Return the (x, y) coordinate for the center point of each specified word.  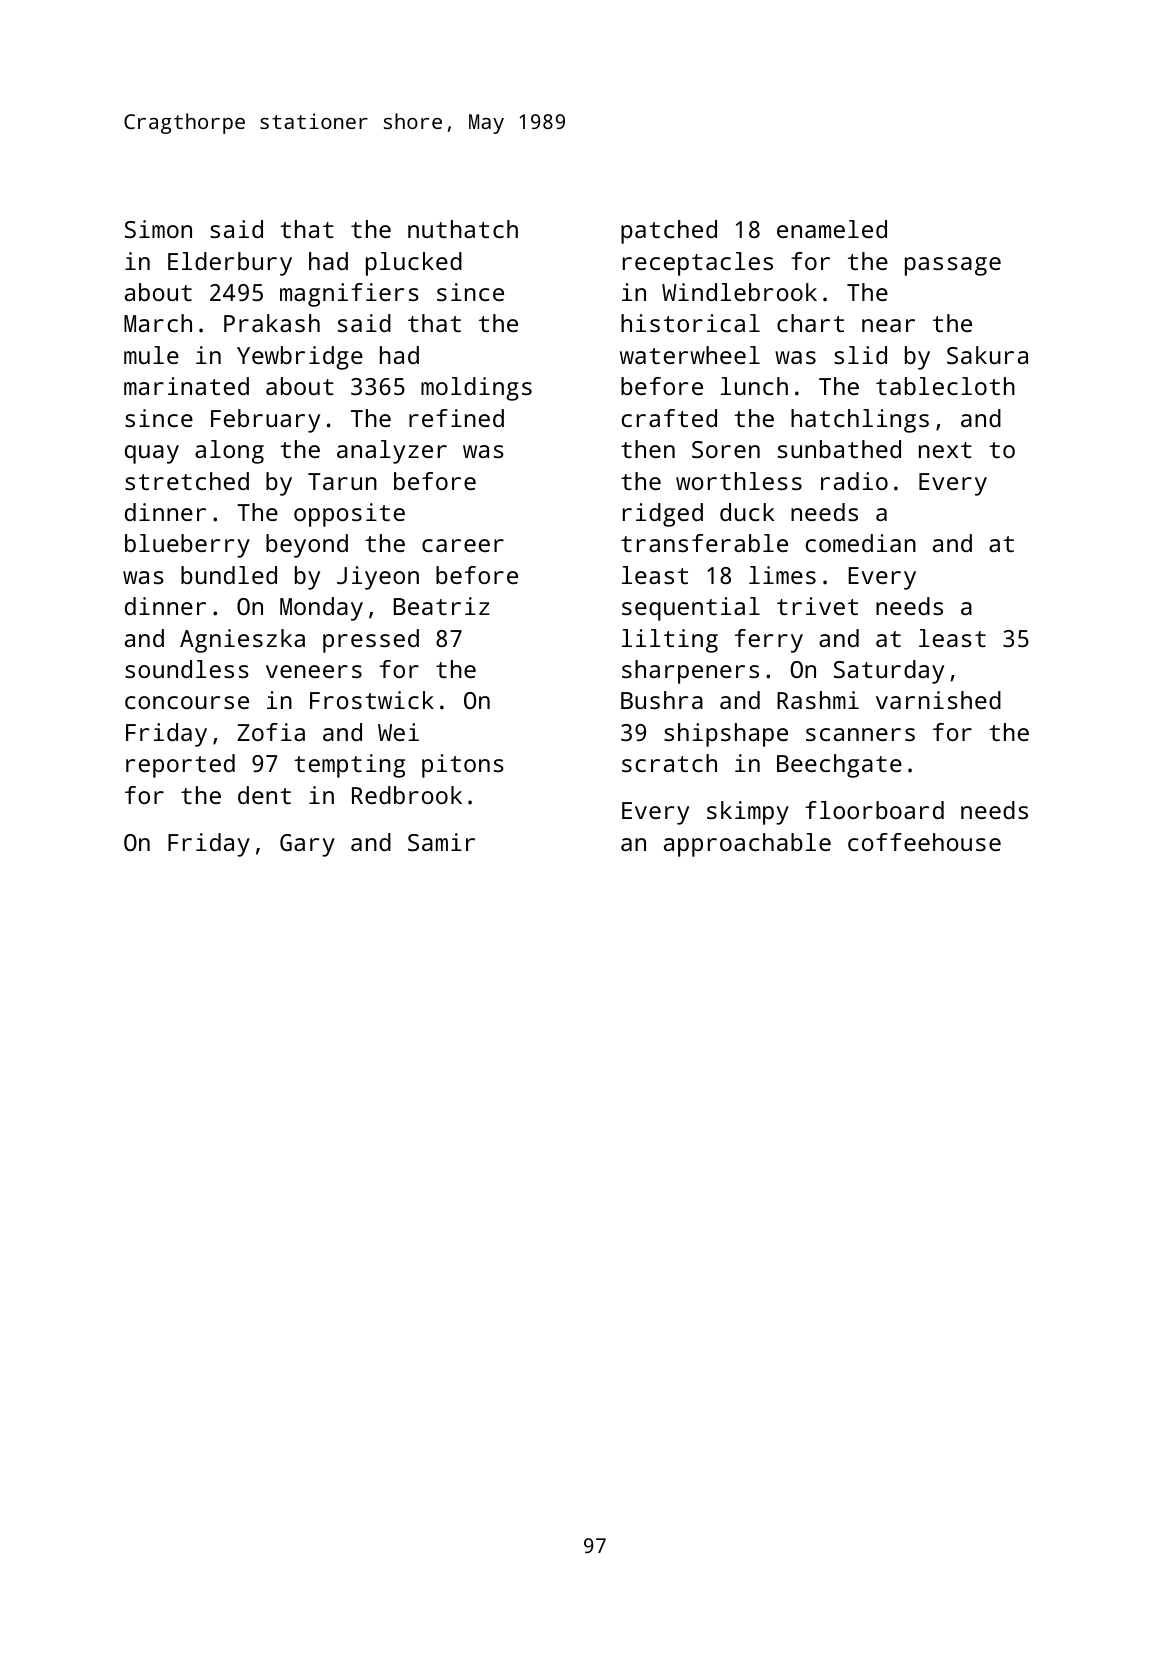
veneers (314, 671)
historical (690, 323)
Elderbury (230, 264)
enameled (832, 229)
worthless (739, 481)
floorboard (874, 810)
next (945, 450)
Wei (398, 732)
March (158, 323)
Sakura (987, 355)
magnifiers (349, 295)
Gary (307, 845)
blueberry (187, 546)
